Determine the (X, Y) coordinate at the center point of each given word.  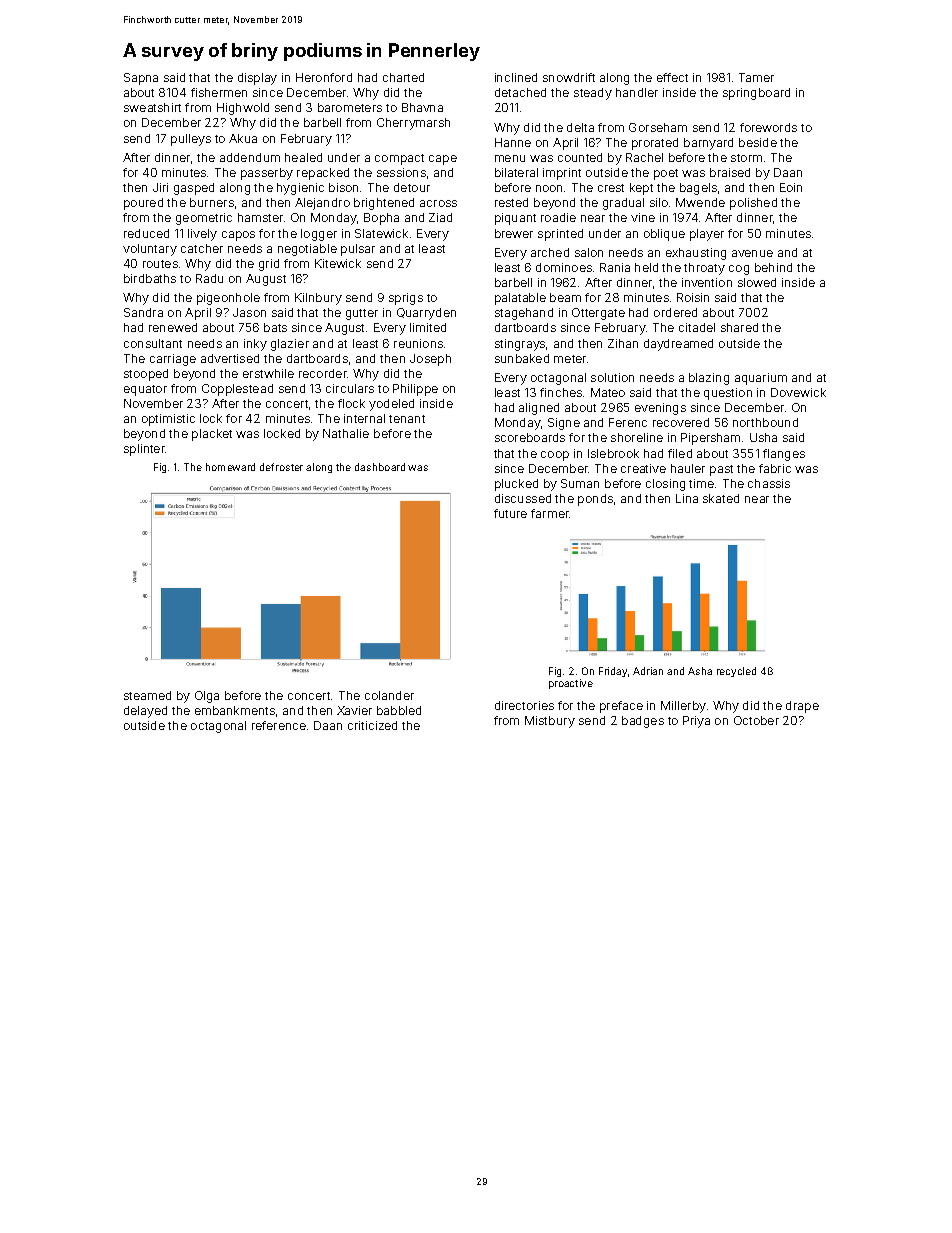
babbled (399, 710)
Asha (700, 671)
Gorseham (658, 127)
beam (565, 297)
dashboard (380, 467)
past (721, 470)
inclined (516, 77)
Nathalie (346, 433)
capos (238, 236)
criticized (372, 725)
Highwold (243, 109)
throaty (704, 269)
